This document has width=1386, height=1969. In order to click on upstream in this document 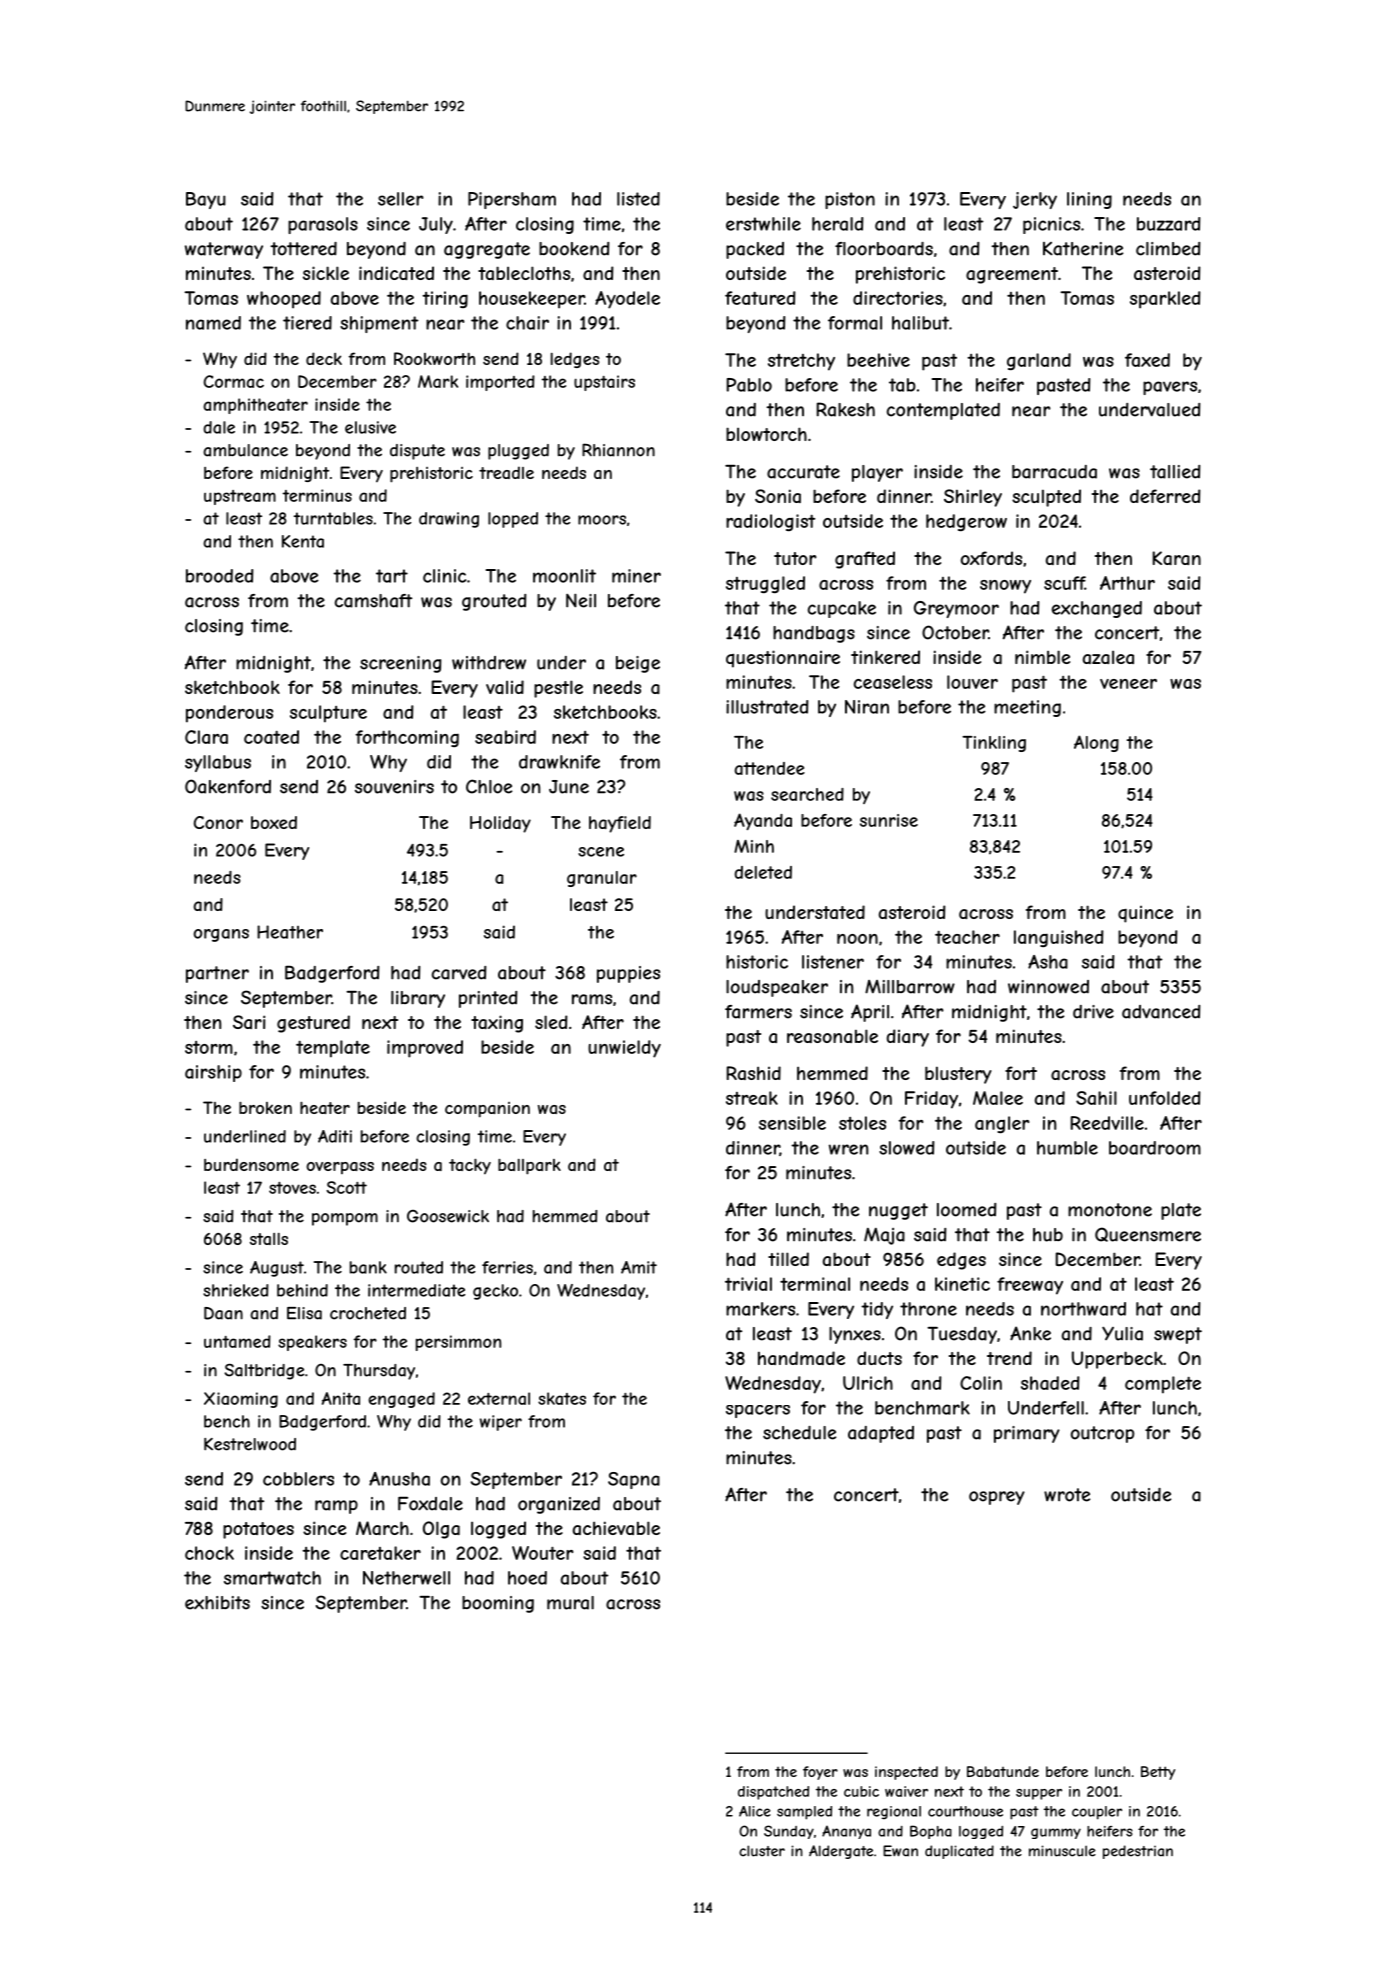, I will do `click(240, 497)`.
